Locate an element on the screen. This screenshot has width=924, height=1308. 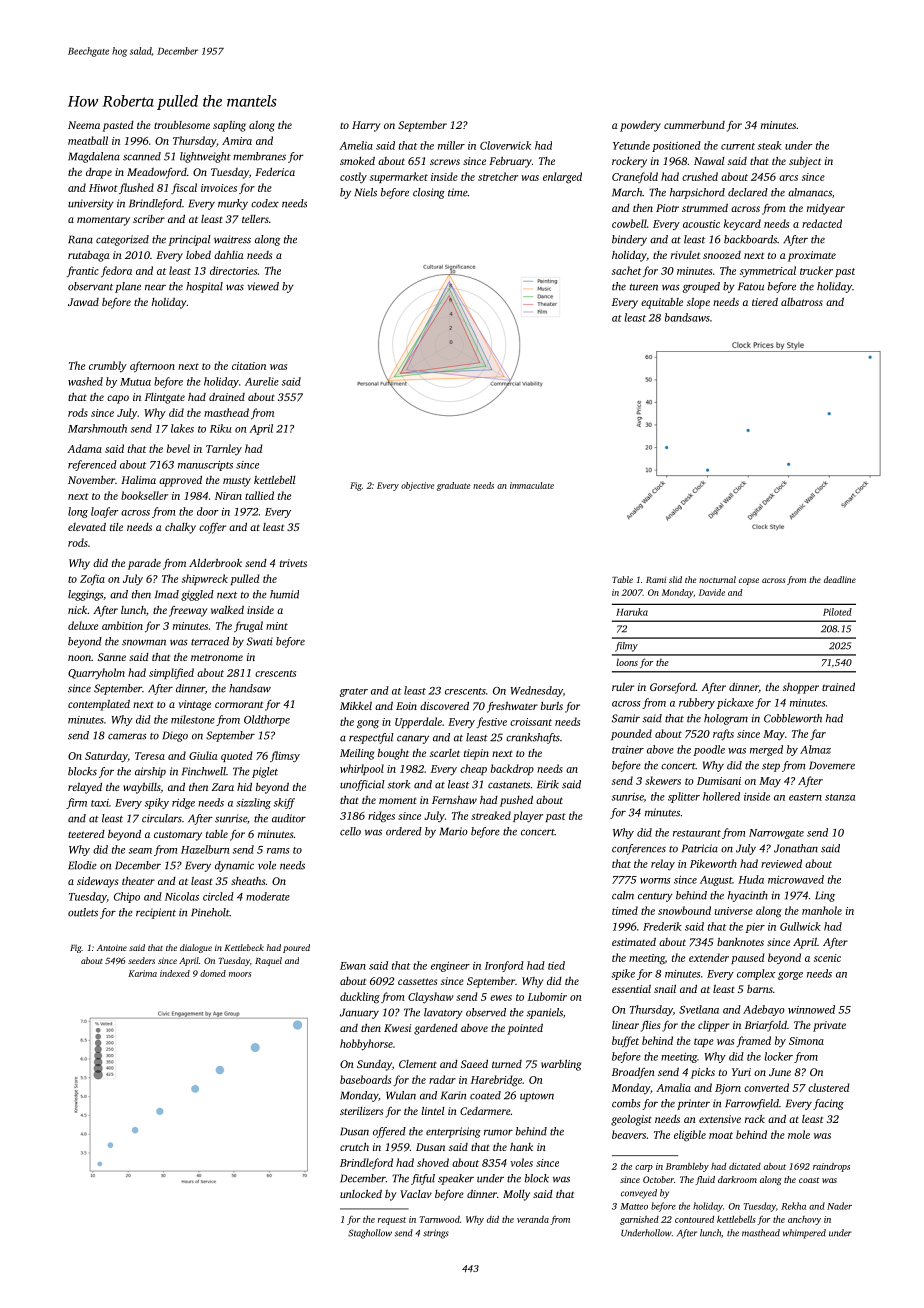
Federica is located at coordinates (275, 172).
